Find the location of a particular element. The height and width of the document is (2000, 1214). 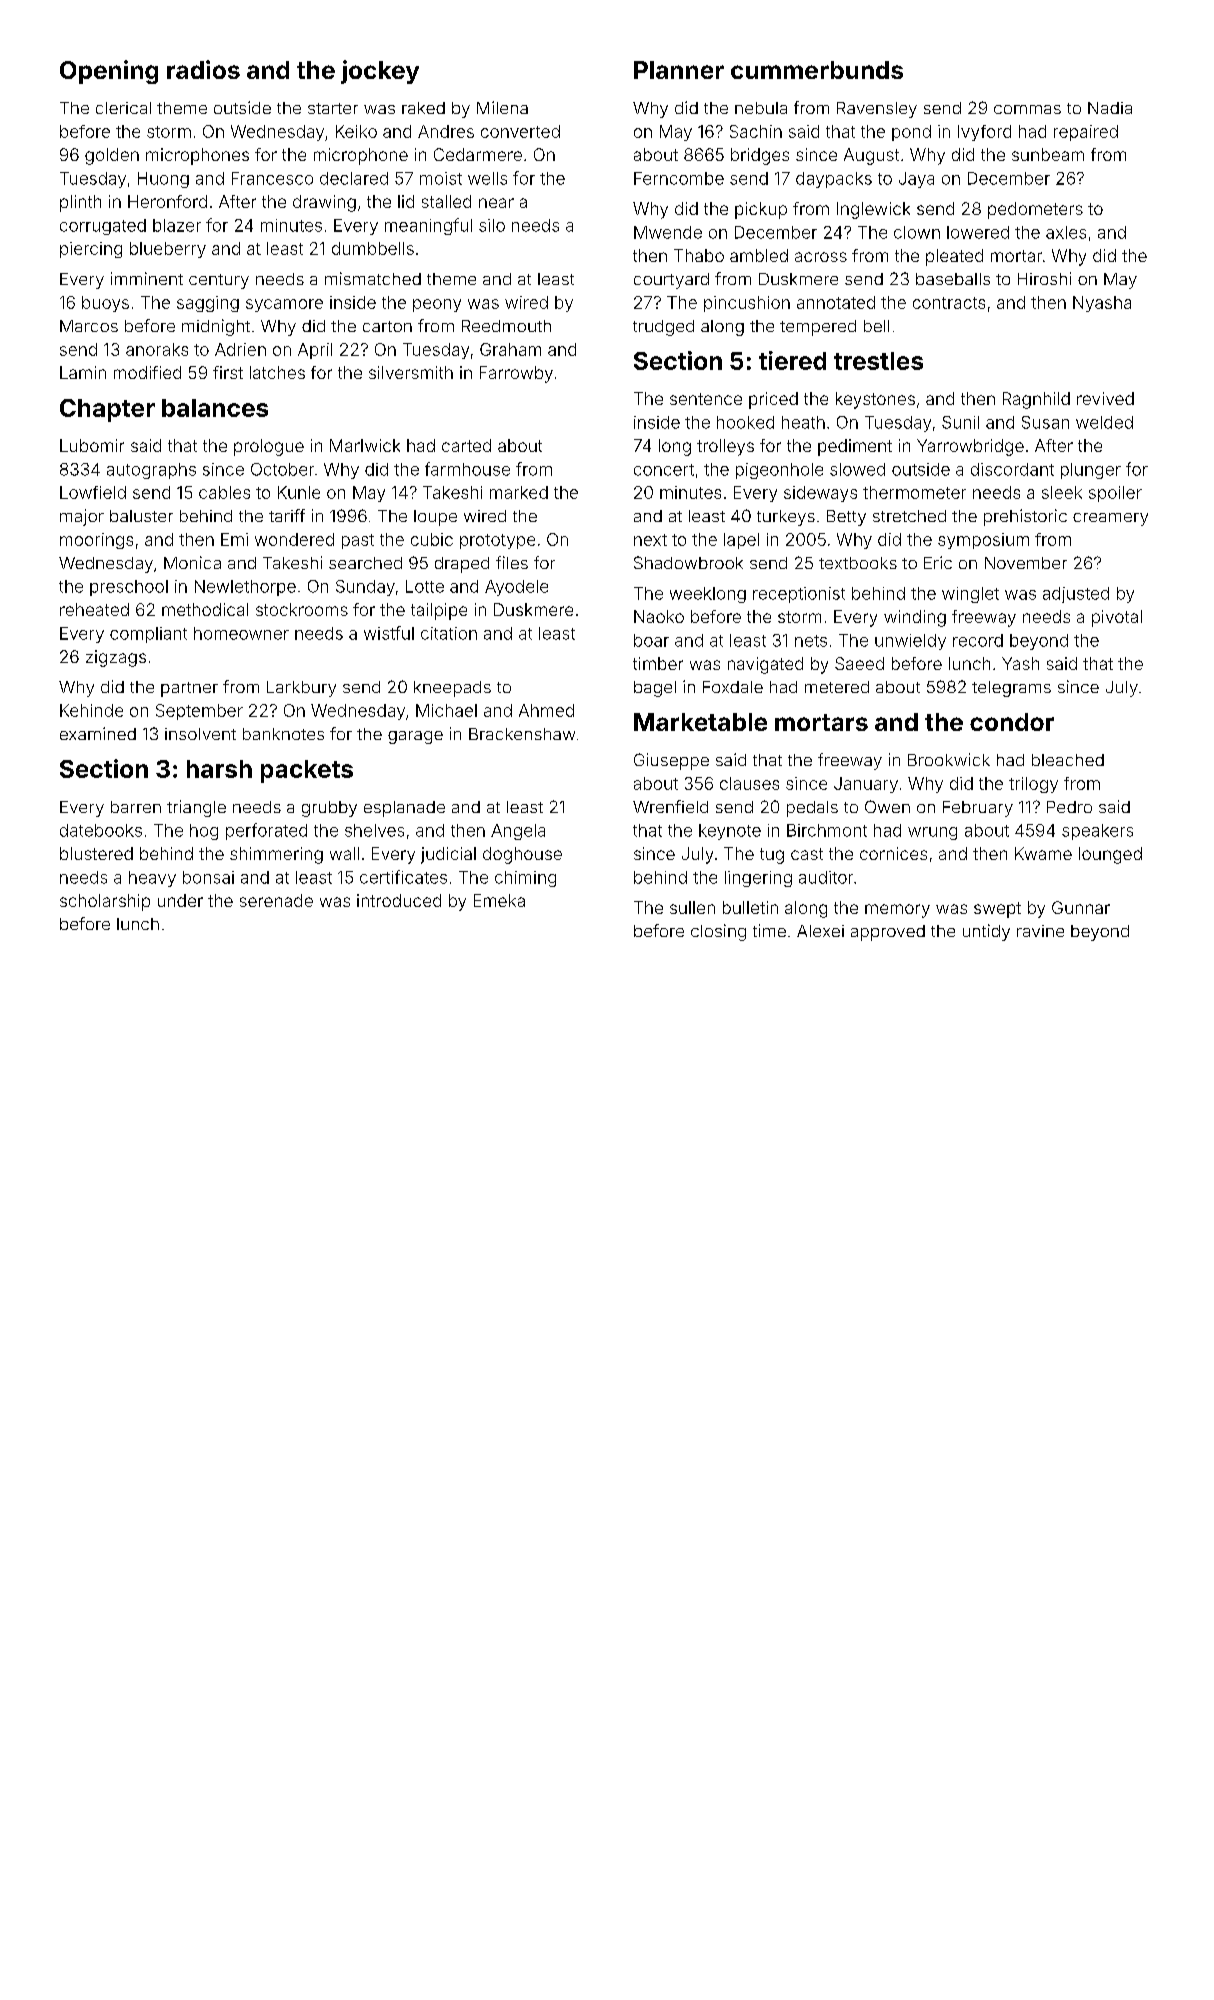

scholarship is located at coordinates (105, 902).
